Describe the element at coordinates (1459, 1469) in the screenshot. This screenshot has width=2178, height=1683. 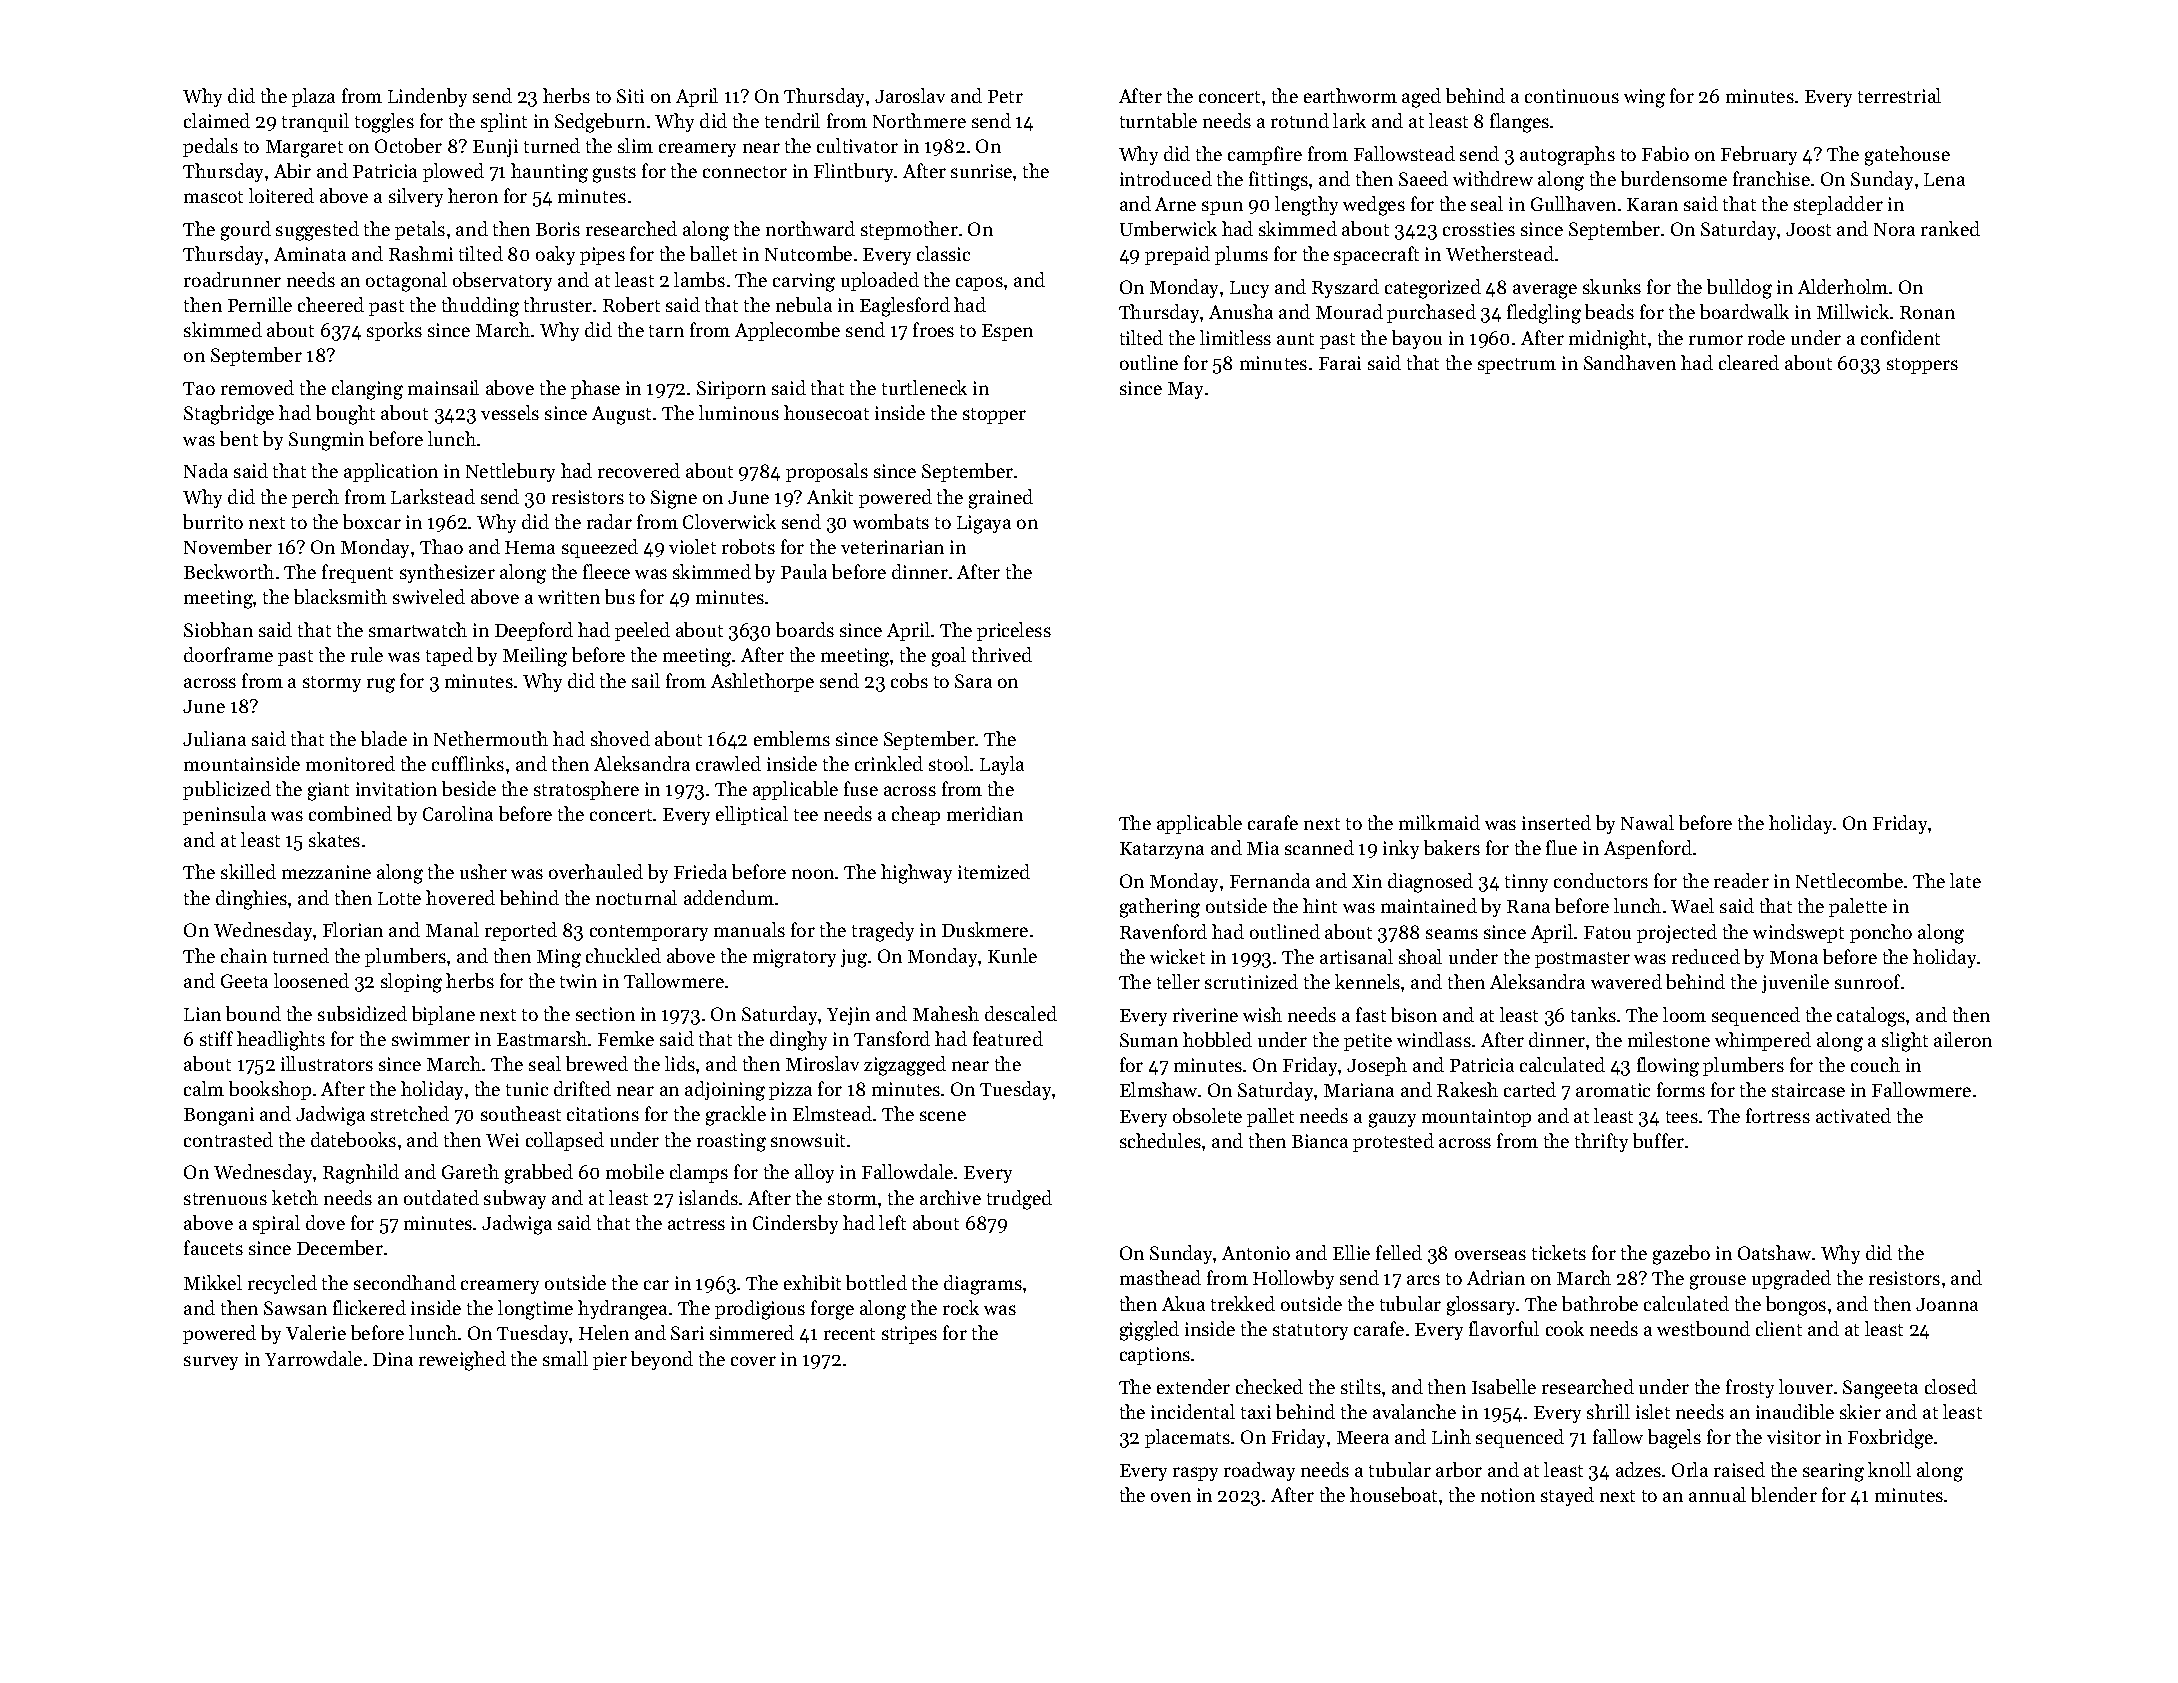
I see `arbor` at that location.
